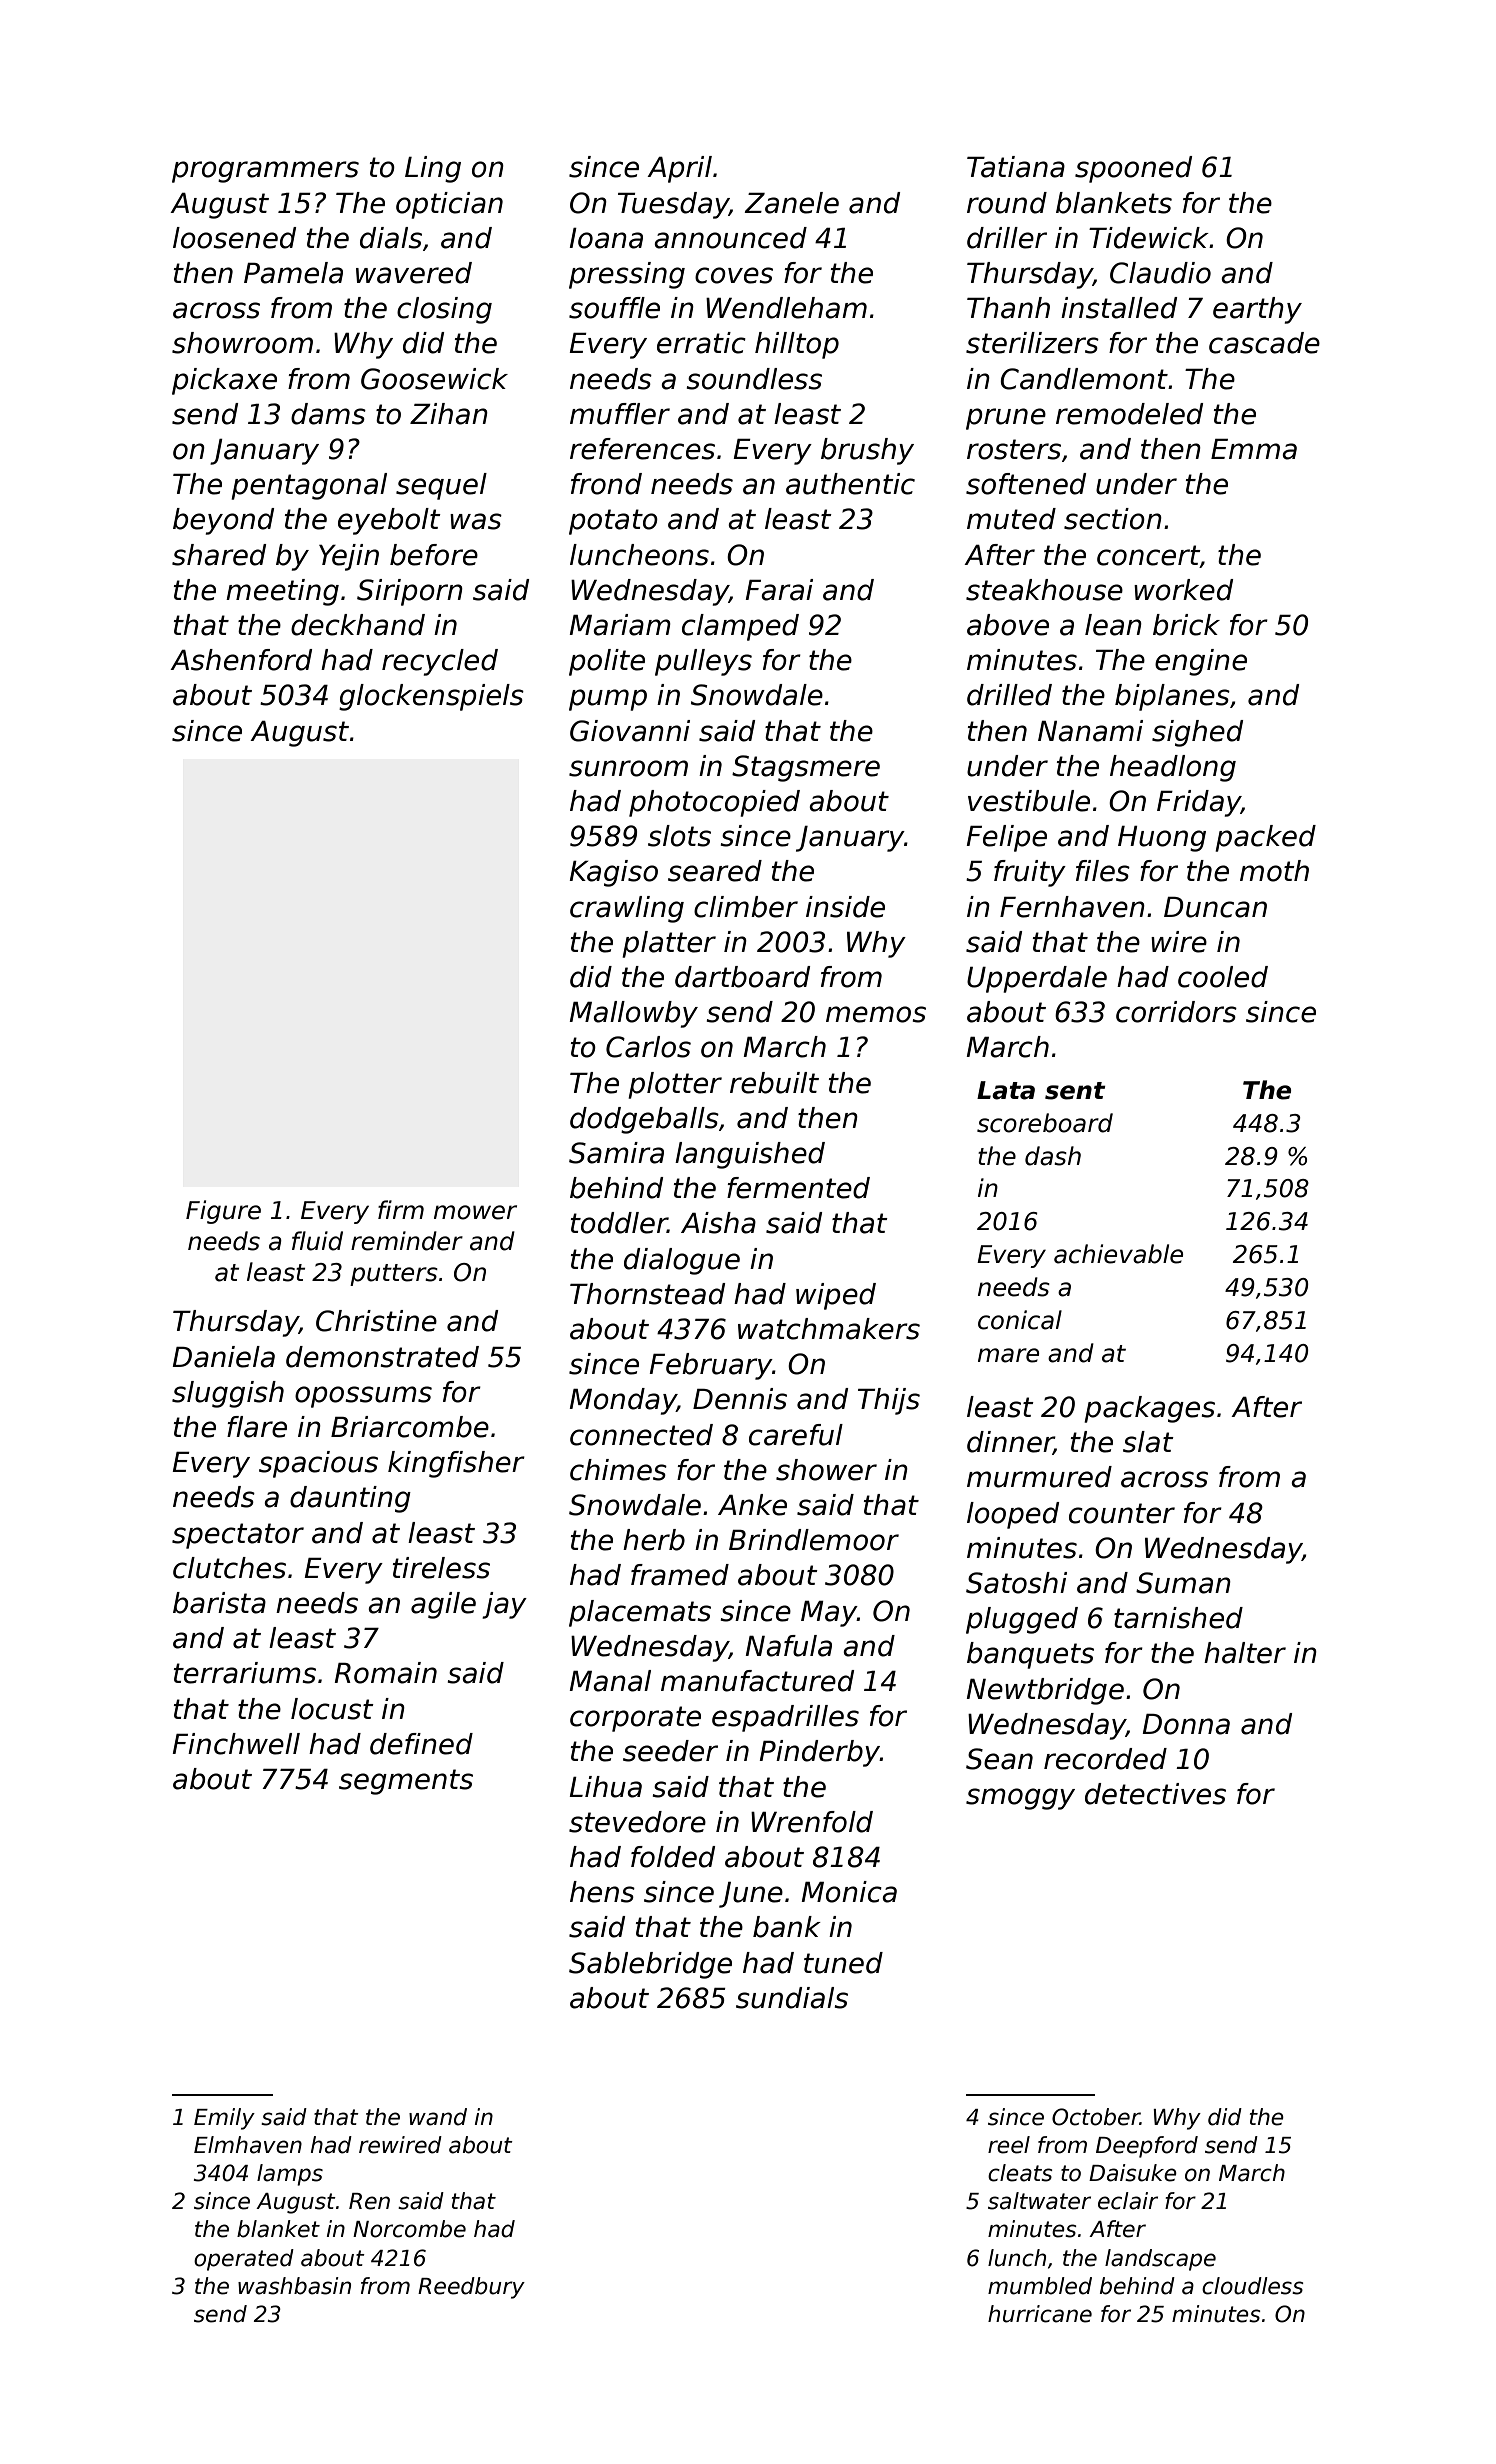 Image resolution: width=1496 pixels, height=2464 pixels. I want to click on Donna, so click(1186, 1724).
